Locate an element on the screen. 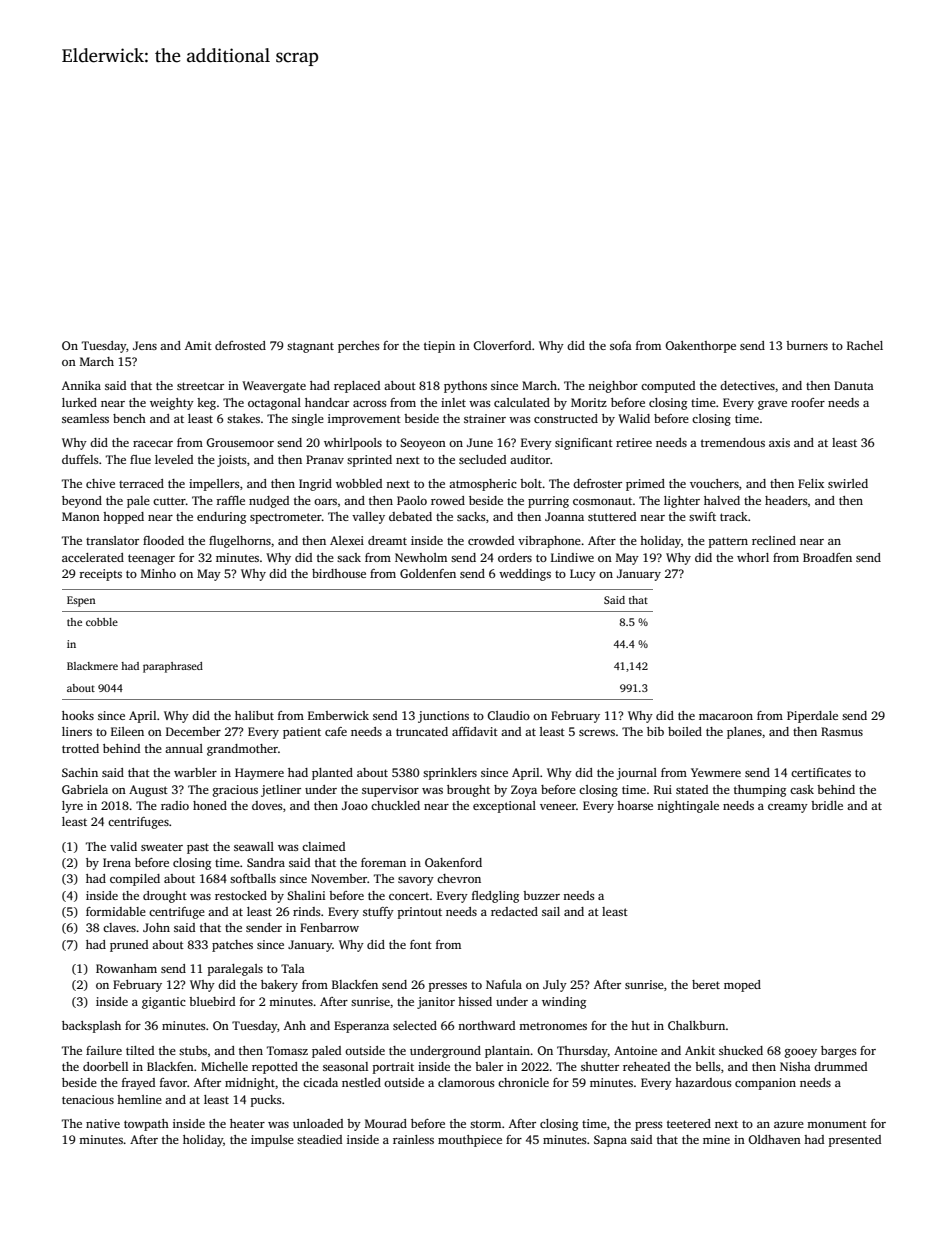 The width and height of the screenshot is (952, 1233). computed is located at coordinates (668, 387).
